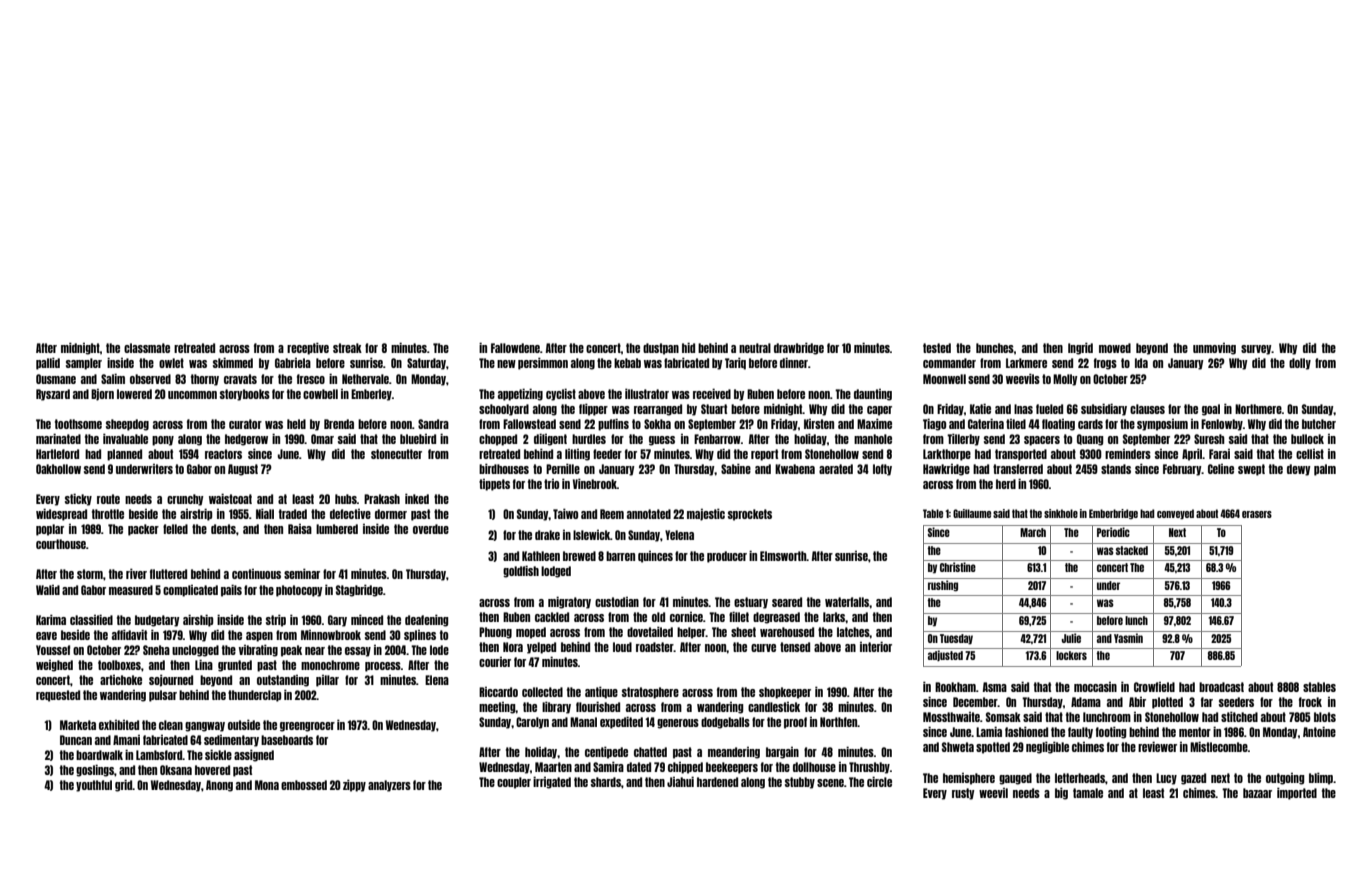 This screenshot has height=887, width=1372. What do you see at coordinates (1193, 779) in the screenshot?
I see `gazed` at bounding box center [1193, 779].
